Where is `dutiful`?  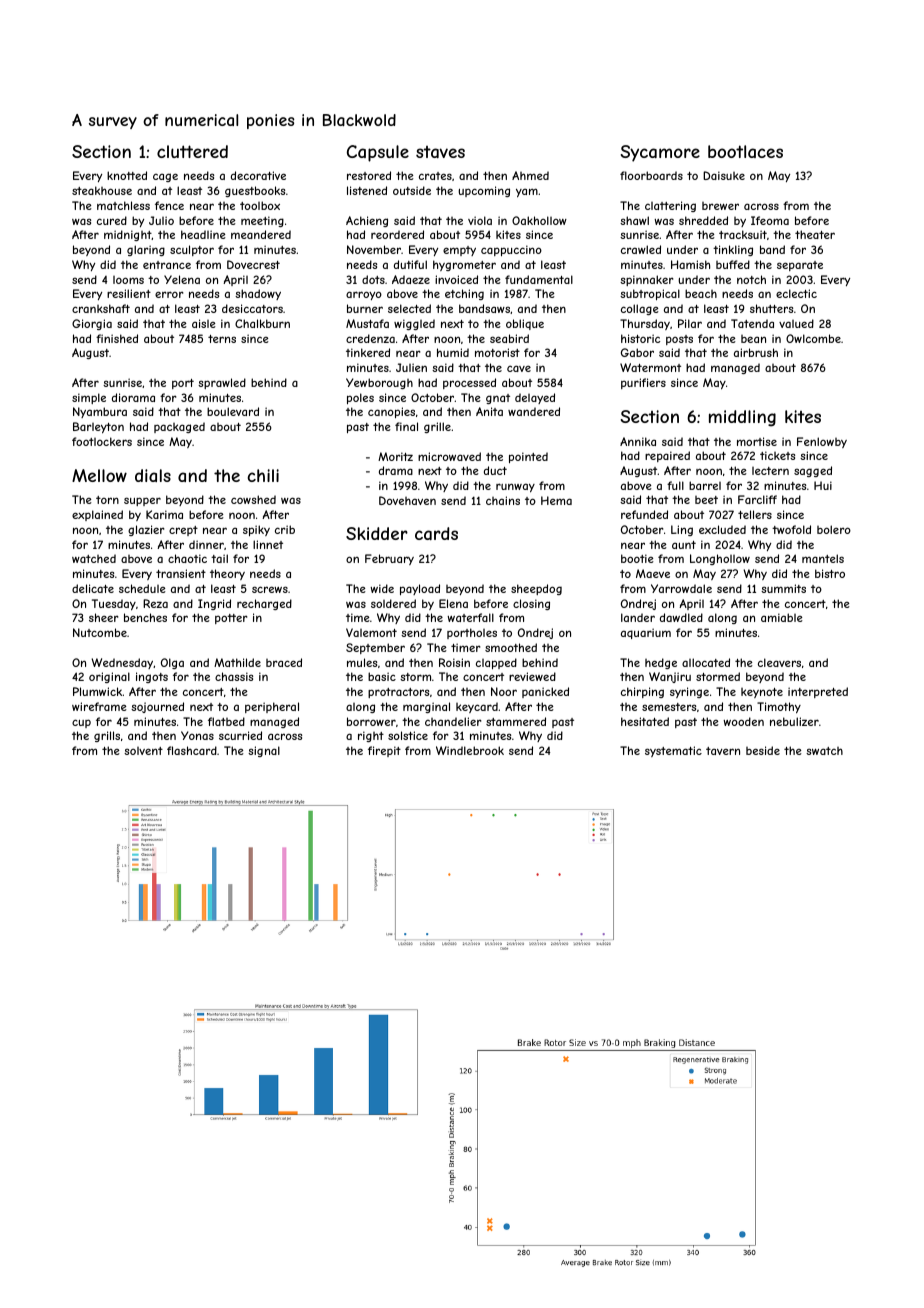
dutiful is located at coordinates (410, 264).
